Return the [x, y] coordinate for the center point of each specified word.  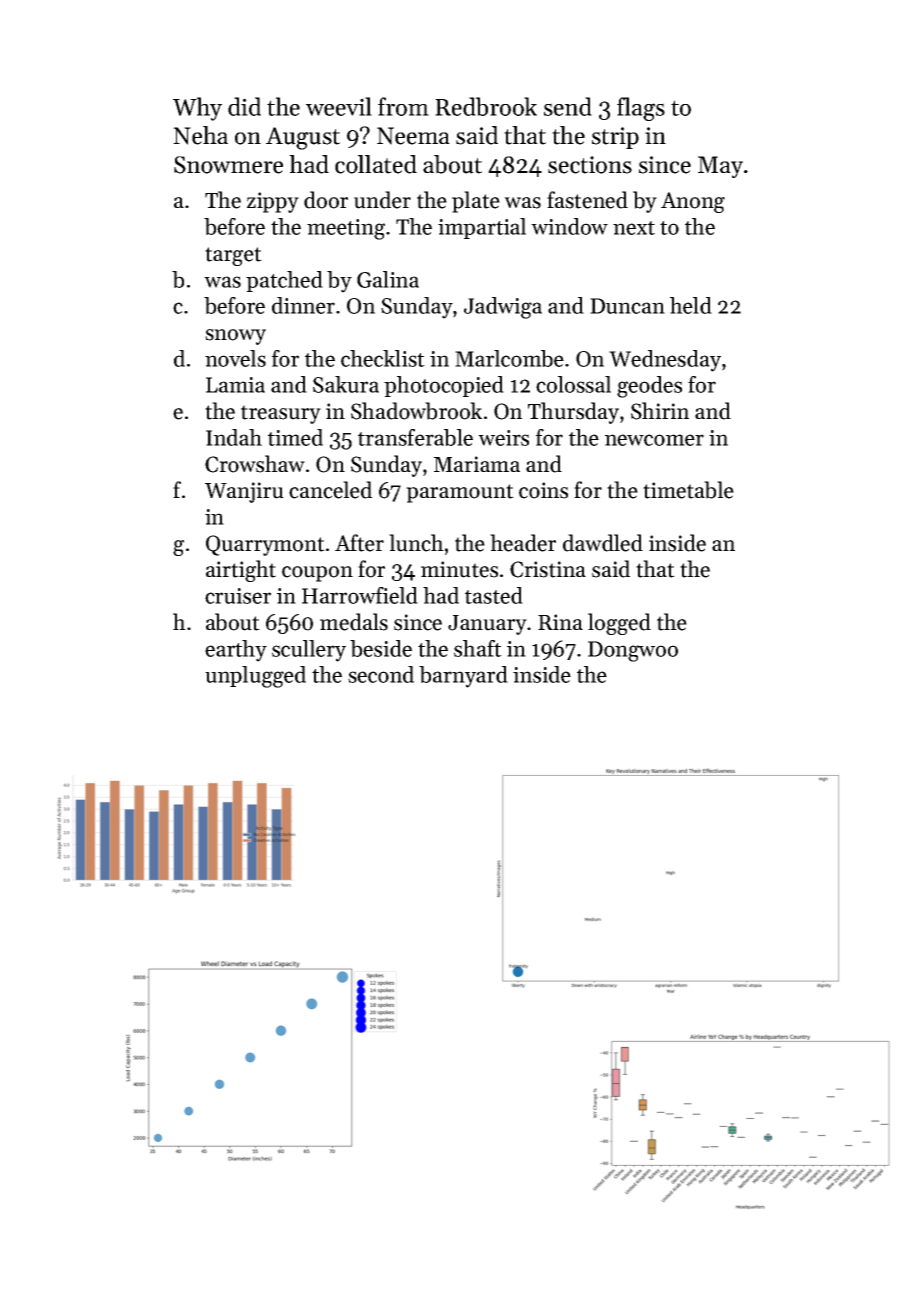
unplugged [255, 677]
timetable [688, 490]
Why [197, 109]
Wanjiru [244, 492]
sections [590, 165]
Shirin [660, 411]
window [569, 226]
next [634, 228]
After [359, 543]
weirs [503, 438]
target [233, 256]
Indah [234, 437]
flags [641, 109]
